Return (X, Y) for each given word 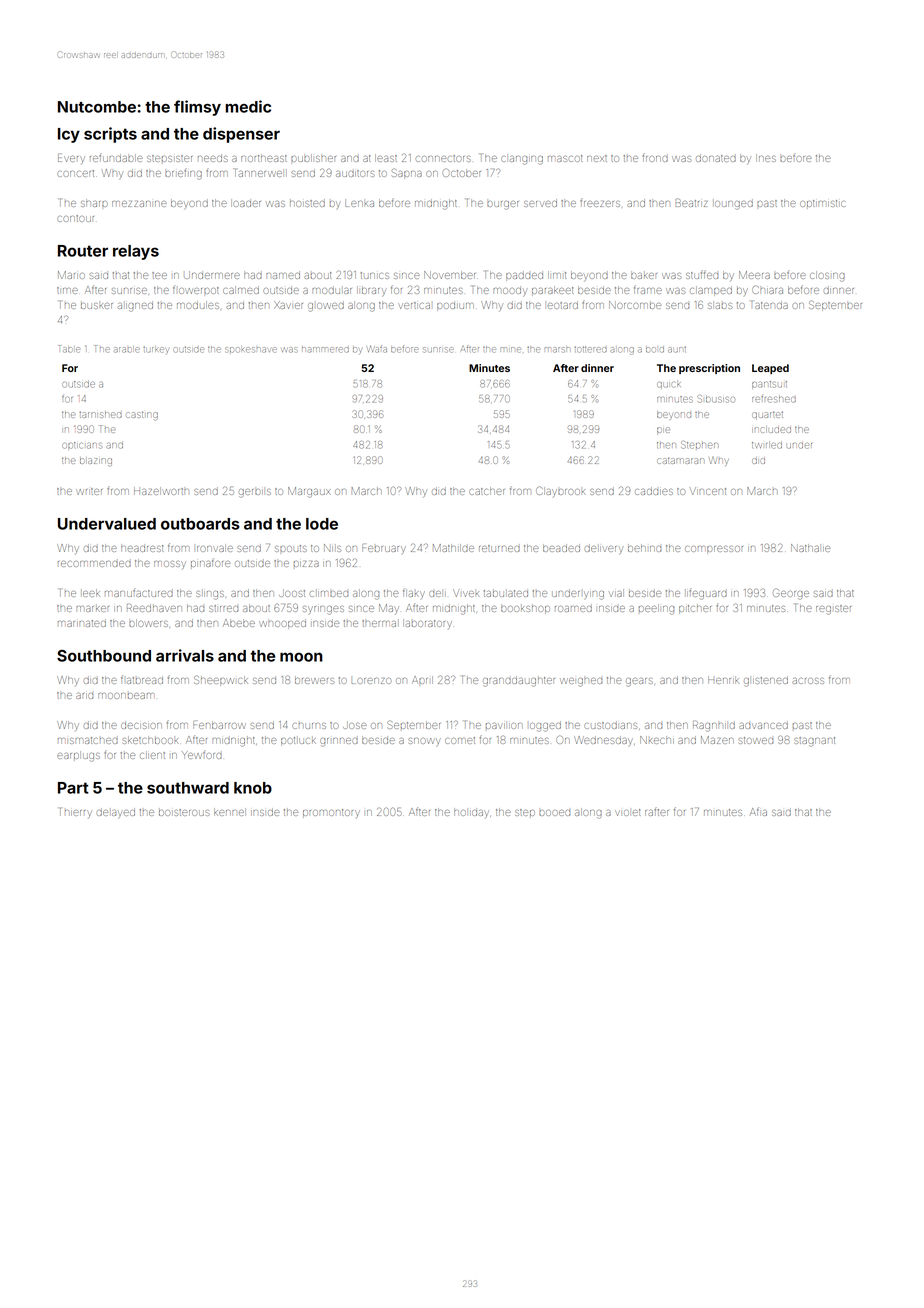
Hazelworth (161, 491)
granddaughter (519, 681)
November (450, 275)
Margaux (309, 492)
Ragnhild (714, 726)
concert (76, 173)
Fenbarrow (219, 725)
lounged (734, 204)
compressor (714, 550)
